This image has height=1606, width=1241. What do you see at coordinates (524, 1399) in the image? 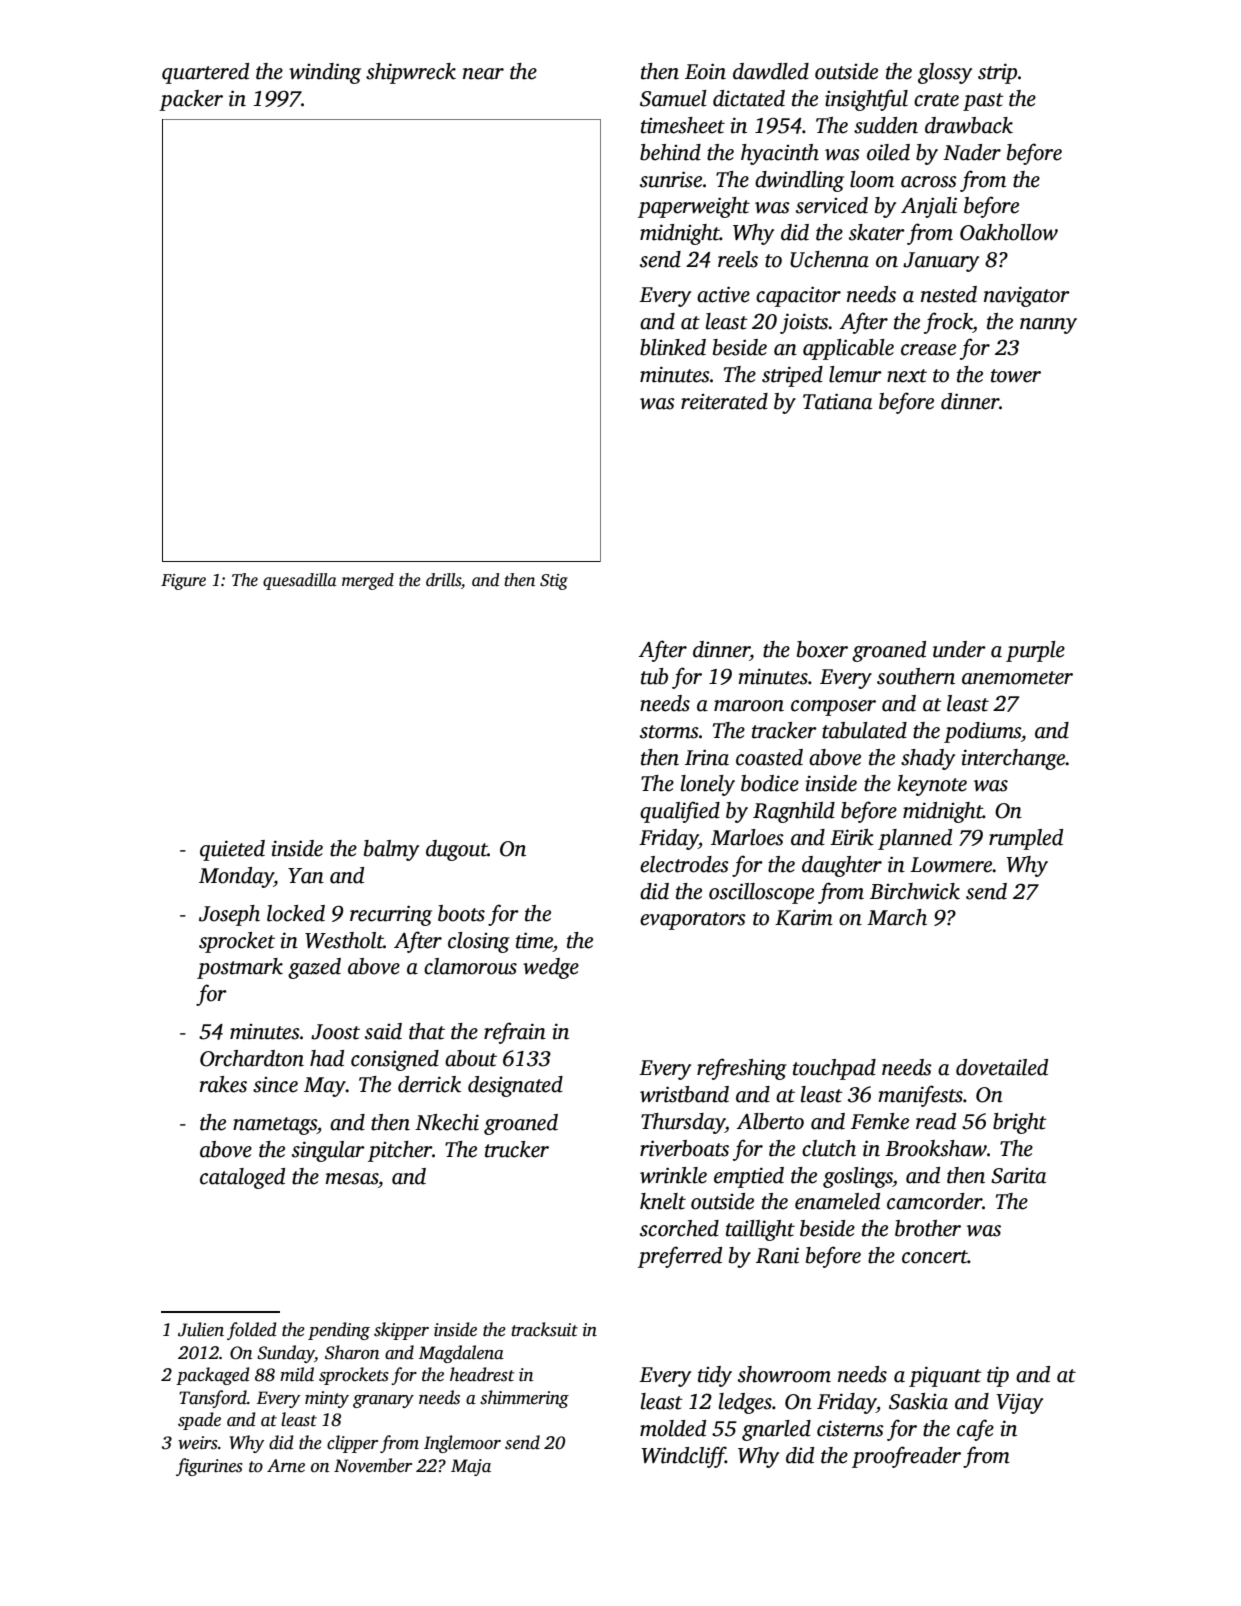
I see `shimmering` at bounding box center [524, 1399].
